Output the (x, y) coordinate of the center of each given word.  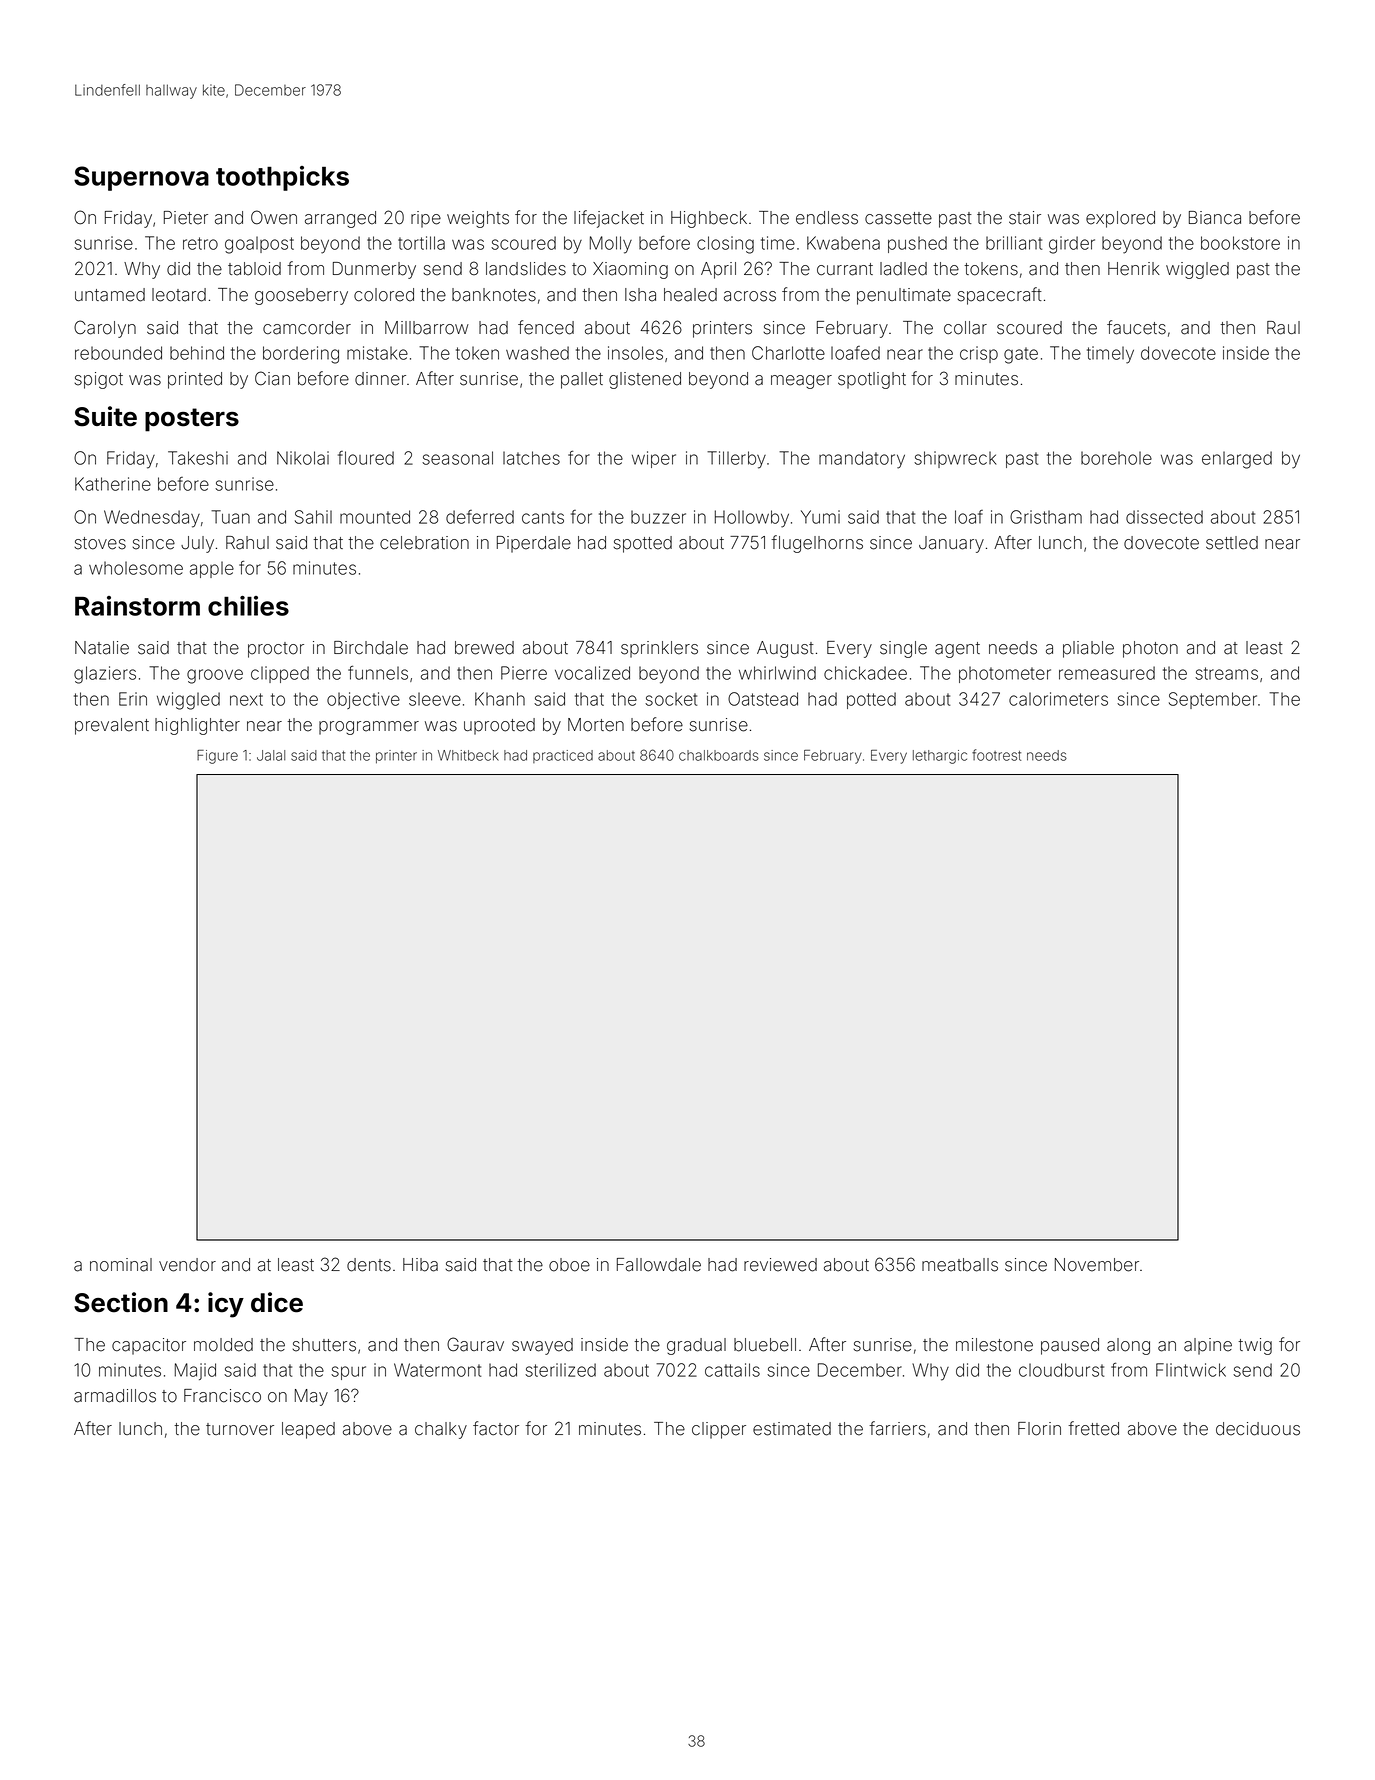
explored (1120, 219)
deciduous (1258, 1429)
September (1213, 700)
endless (827, 218)
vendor (187, 1265)
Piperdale (534, 544)
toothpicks (282, 178)
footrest (996, 755)
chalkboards (719, 755)
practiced (563, 756)
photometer (1005, 674)
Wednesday (152, 519)
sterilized (560, 1370)
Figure (217, 757)
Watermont (437, 1370)
